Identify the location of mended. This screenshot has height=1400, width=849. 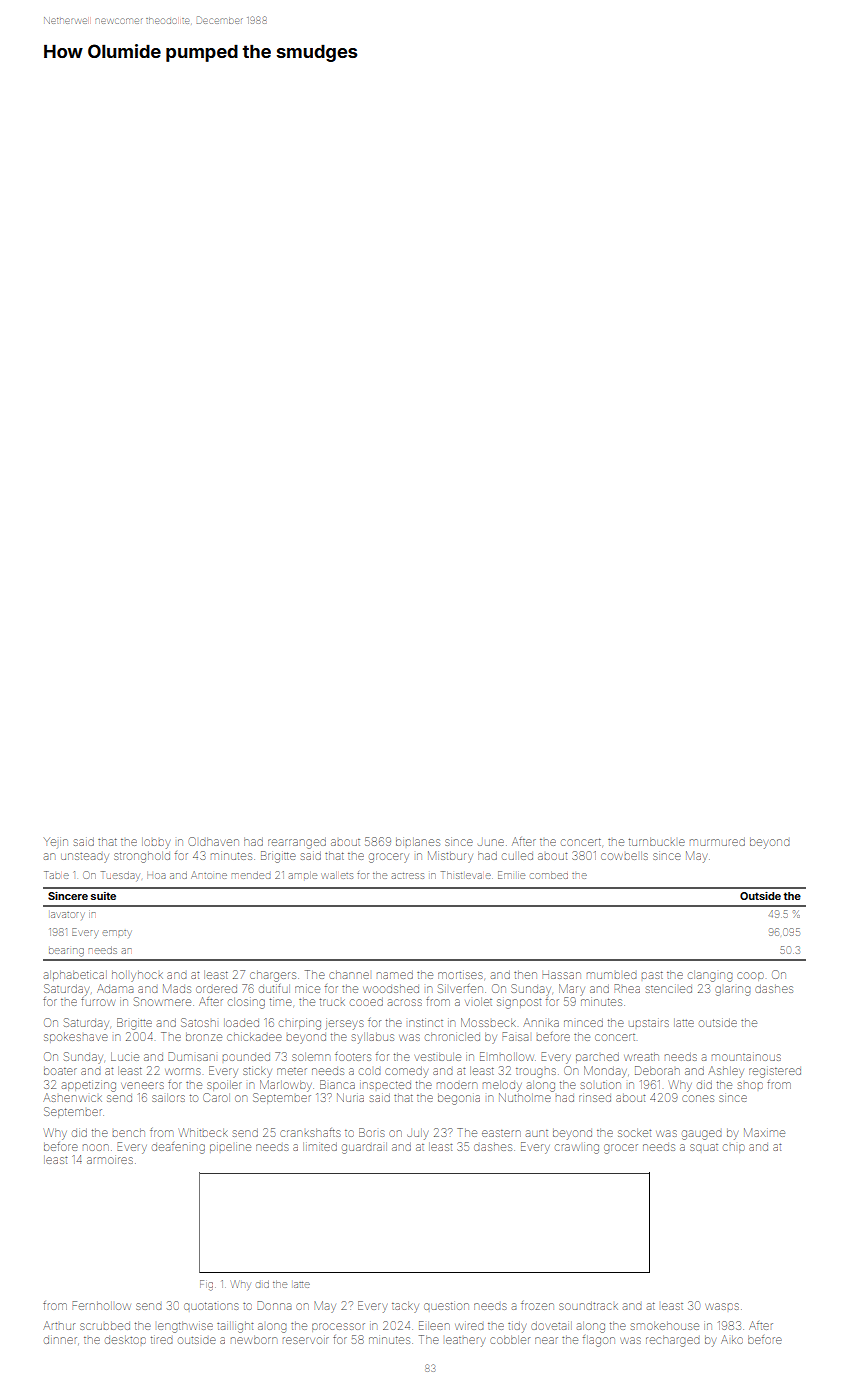
(251, 875).
